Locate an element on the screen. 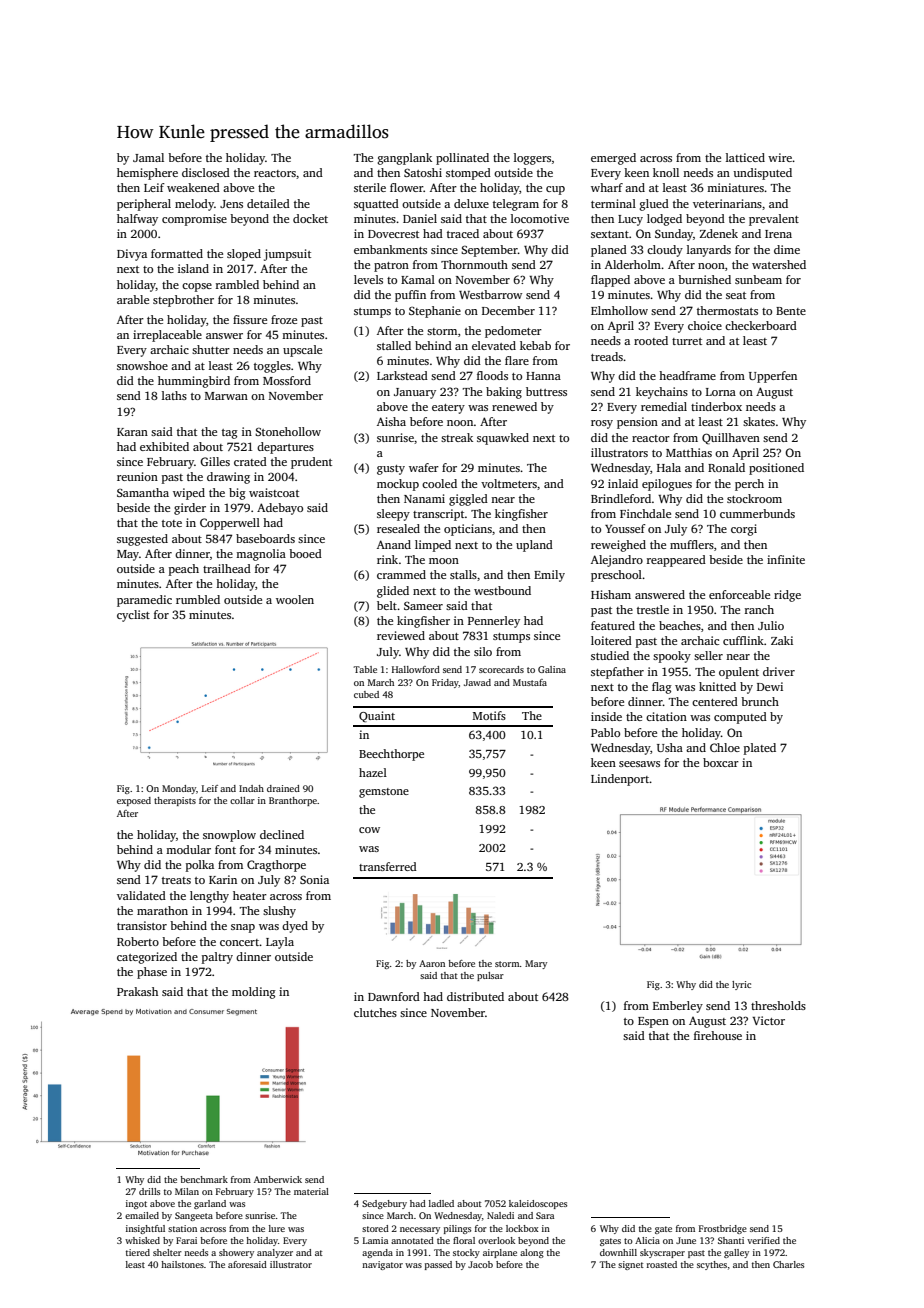  Karan is located at coordinates (132, 432).
